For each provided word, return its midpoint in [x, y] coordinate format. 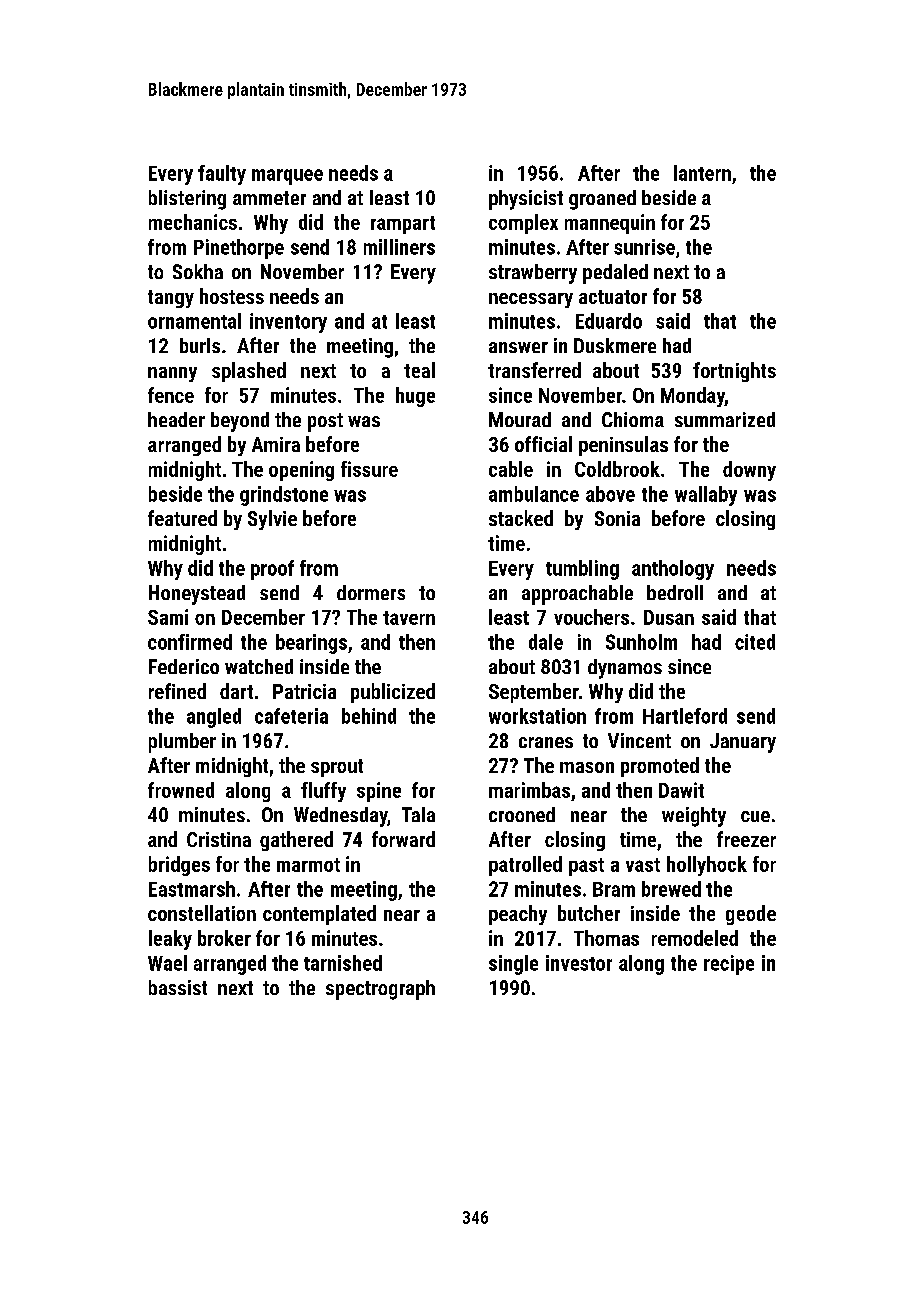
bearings [311, 644]
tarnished [343, 963]
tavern [409, 618]
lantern [702, 173]
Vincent [639, 740]
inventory [288, 323]
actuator [613, 297]
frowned [181, 790]
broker [224, 938]
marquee [287, 177]
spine [379, 792]
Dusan [669, 617]
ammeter [269, 198]
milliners [399, 247]
